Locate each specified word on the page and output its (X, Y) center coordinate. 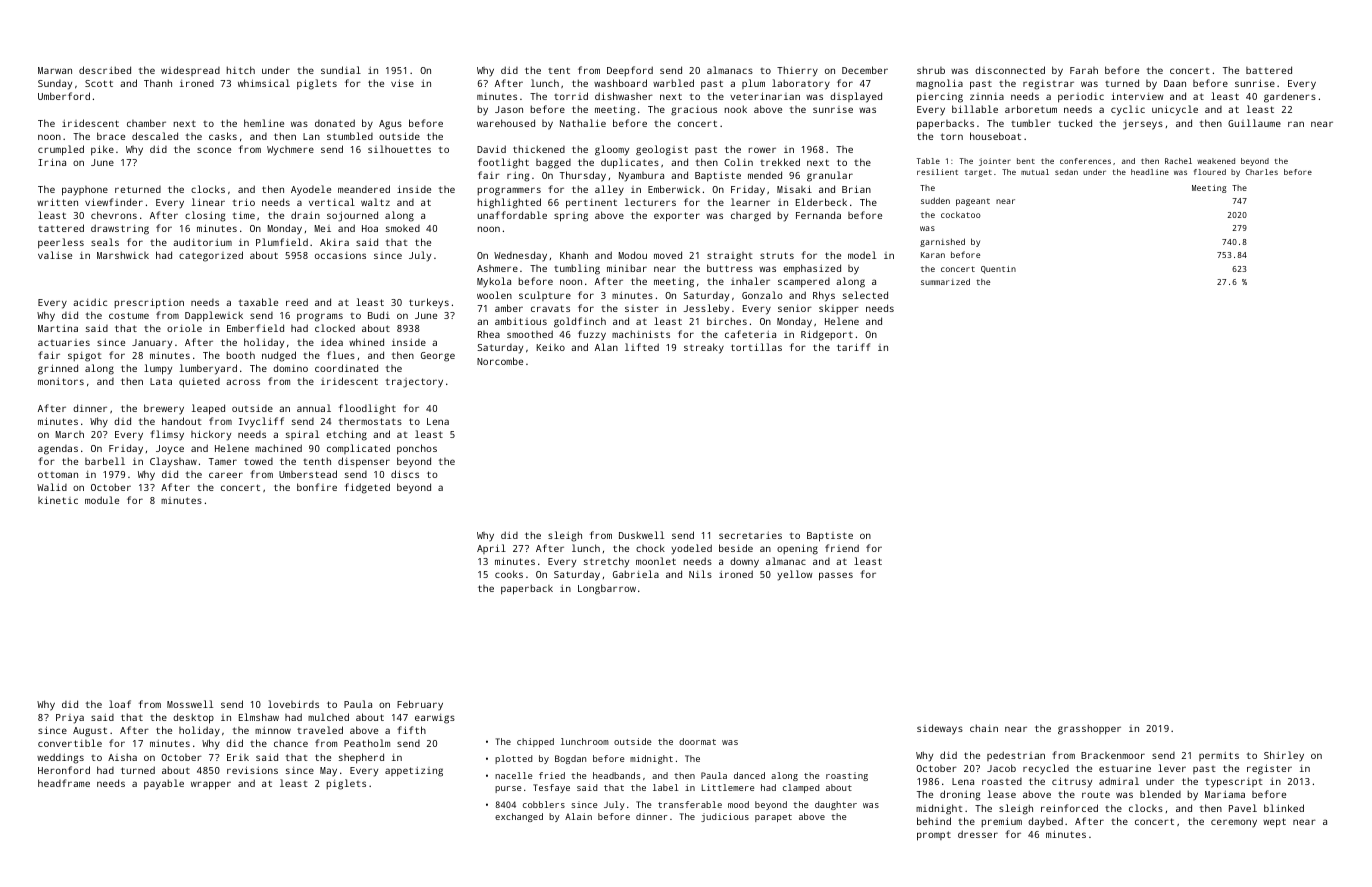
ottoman (58, 475)
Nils (700, 574)
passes (836, 576)
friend (842, 548)
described (105, 70)
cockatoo (961, 215)
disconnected (1010, 70)
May (328, 772)
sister (642, 308)
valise (55, 255)
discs (405, 474)
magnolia (939, 84)
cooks (509, 574)
